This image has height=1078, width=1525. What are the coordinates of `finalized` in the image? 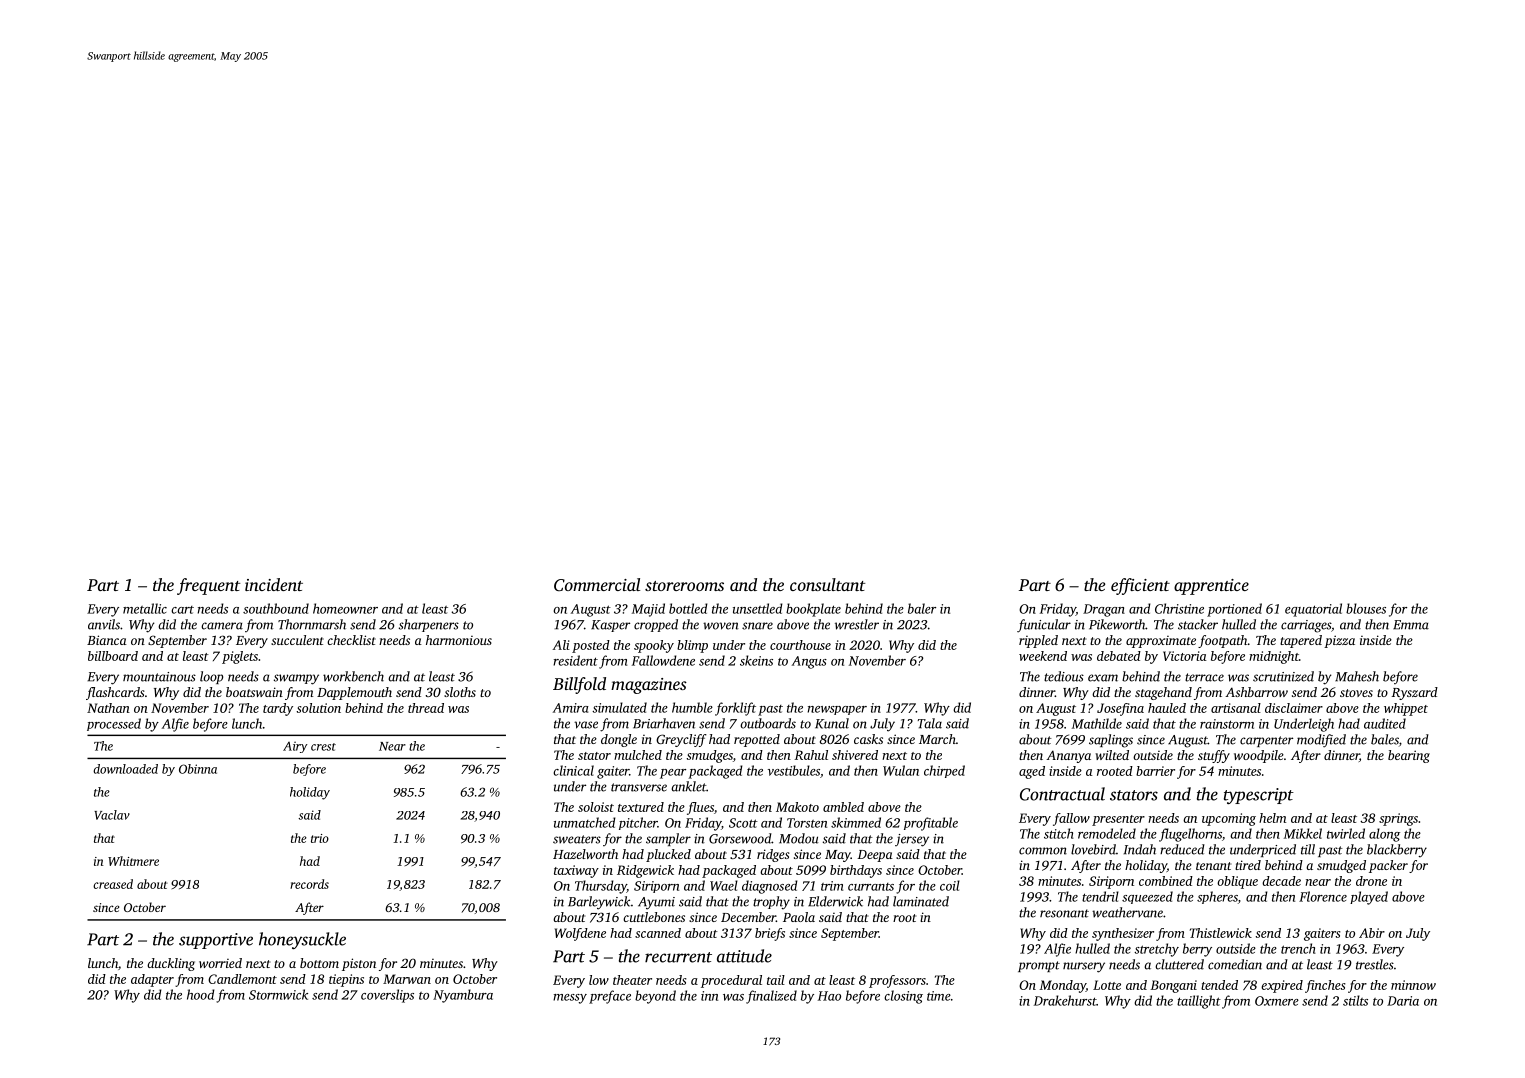 It's located at (771, 997).
